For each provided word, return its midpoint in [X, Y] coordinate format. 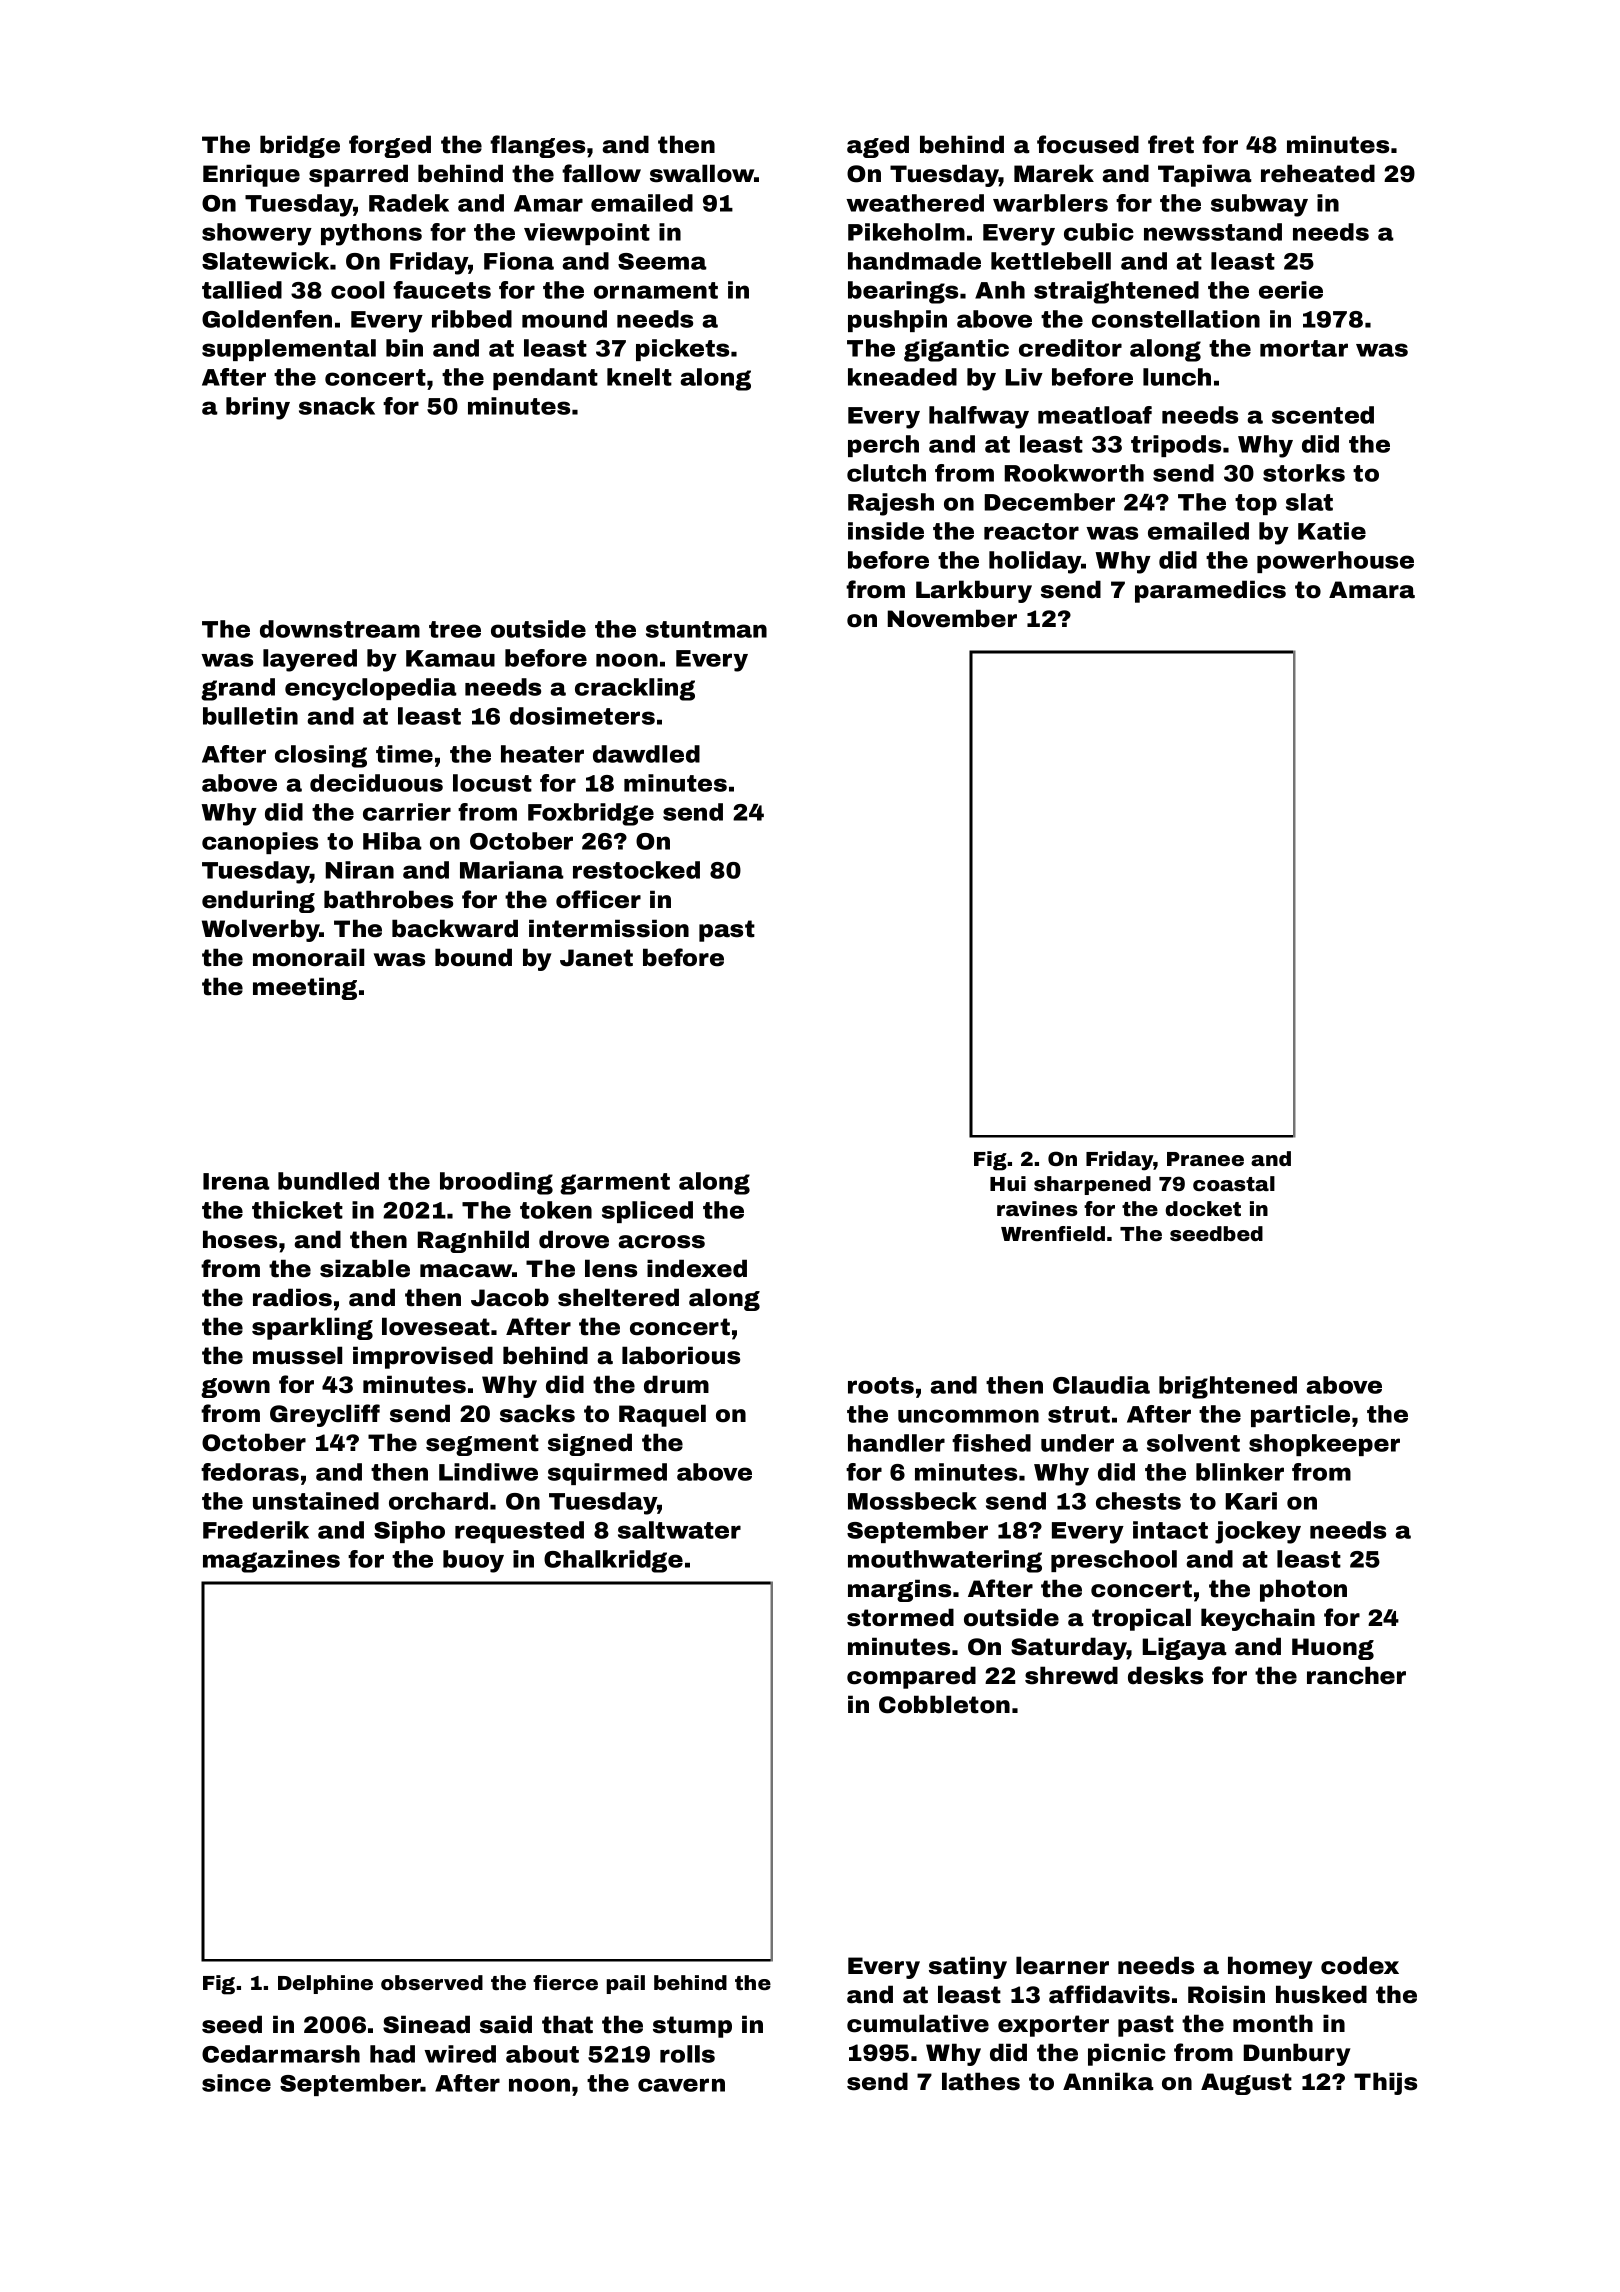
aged [878, 146]
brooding [496, 1183]
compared [911, 1677]
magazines [271, 1561]
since [236, 2083]
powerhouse [1335, 562]
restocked [636, 870]
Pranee [1205, 1159]
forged [390, 146]
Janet [596, 958]
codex [1360, 1965]
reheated [1318, 173]
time [404, 754]
